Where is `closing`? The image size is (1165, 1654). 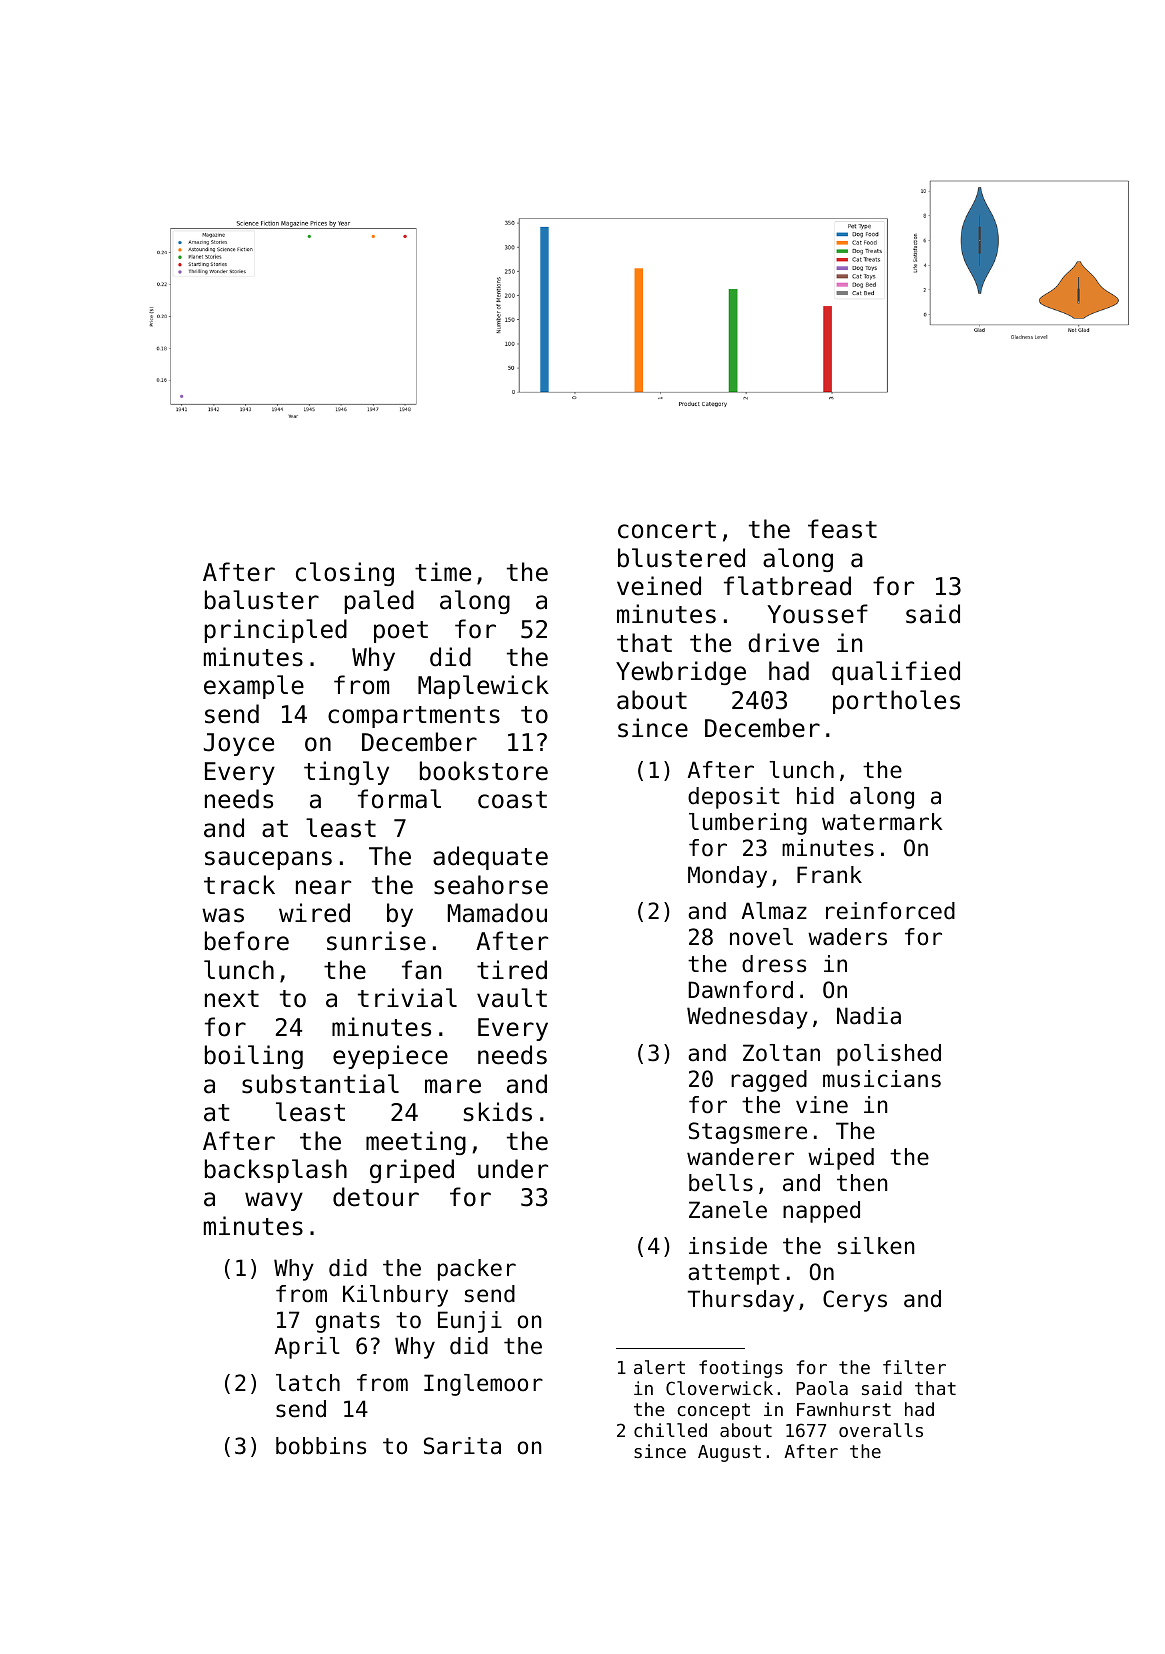 closing is located at coordinates (345, 574).
